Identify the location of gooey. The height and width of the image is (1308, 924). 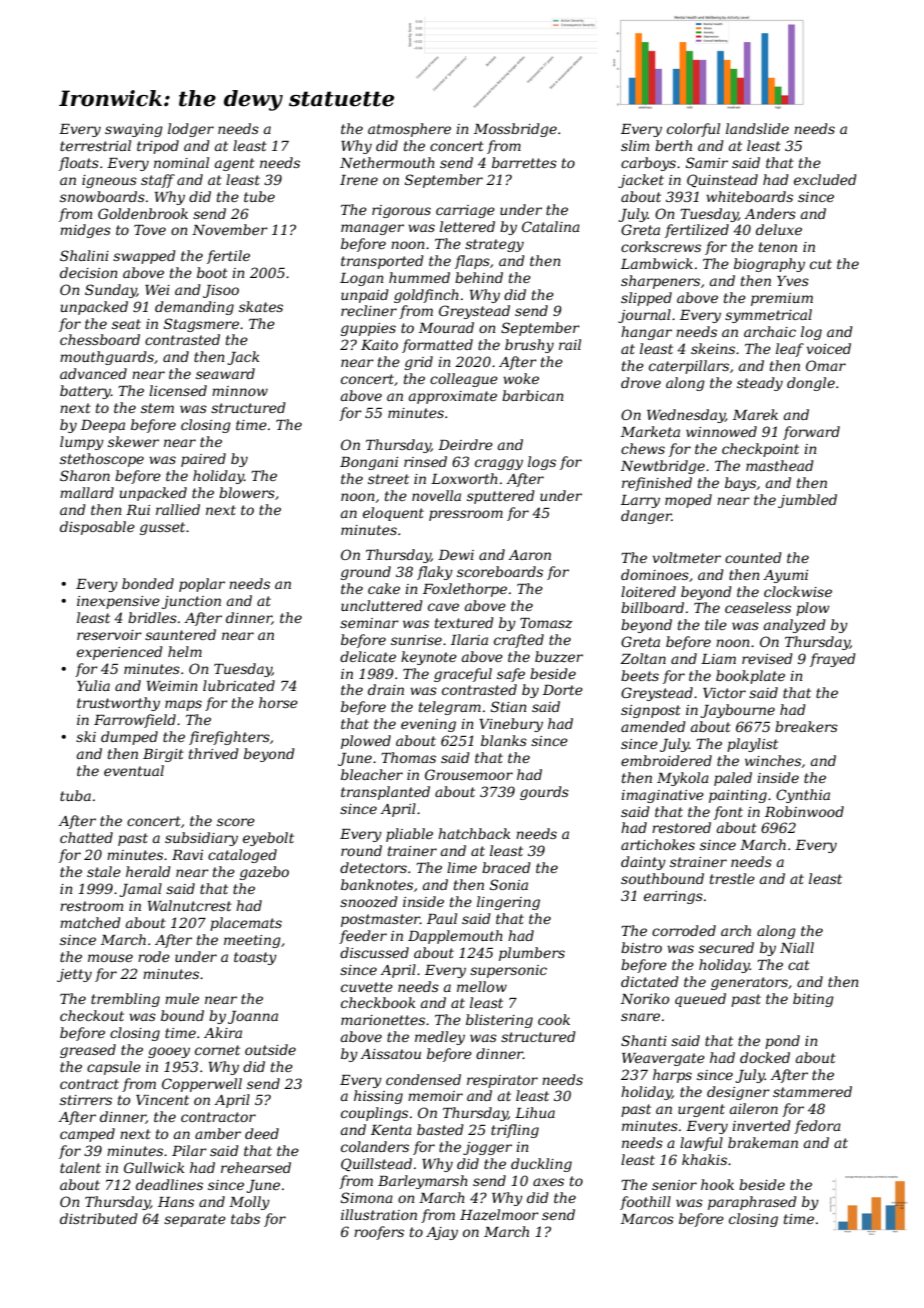
(169, 1052).
